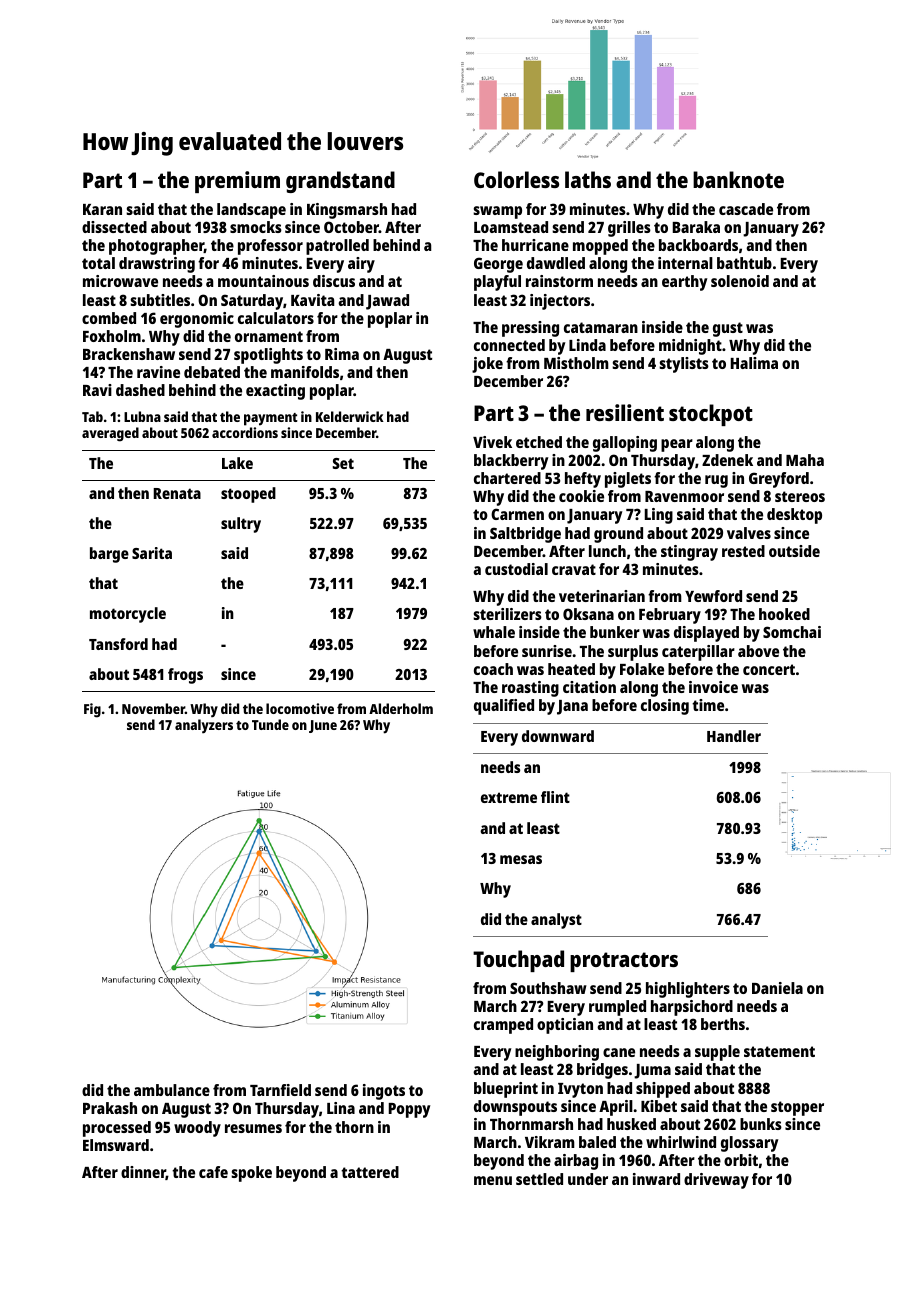 The width and height of the screenshot is (908, 1316). What do you see at coordinates (800, 496) in the screenshot?
I see `stereos` at bounding box center [800, 496].
